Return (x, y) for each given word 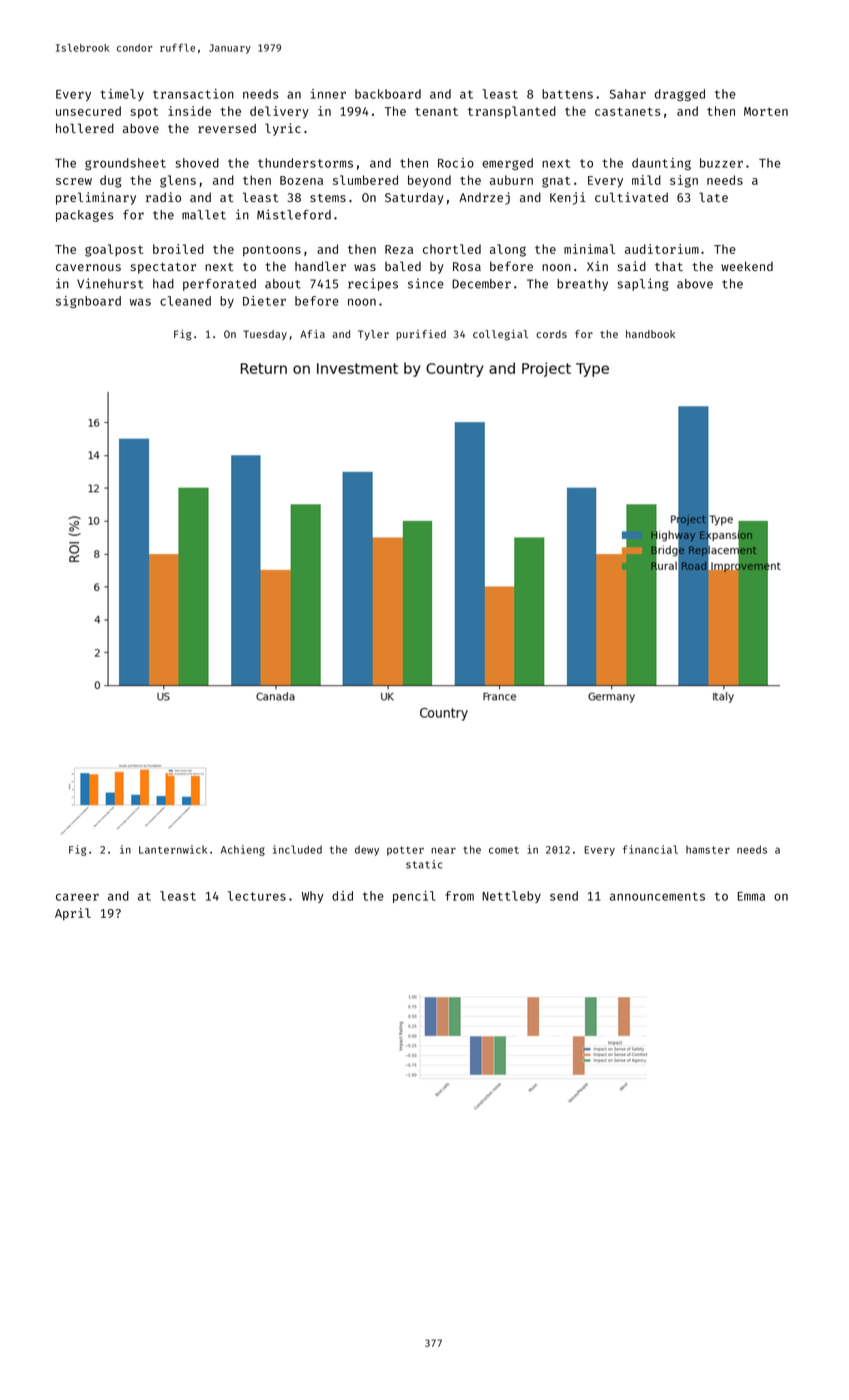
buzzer (721, 163)
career (77, 897)
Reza (399, 249)
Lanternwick (173, 849)
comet (504, 850)
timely (122, 95)
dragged (680, 95)
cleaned (185, 301)
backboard (388, 94)
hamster (708, 850)
